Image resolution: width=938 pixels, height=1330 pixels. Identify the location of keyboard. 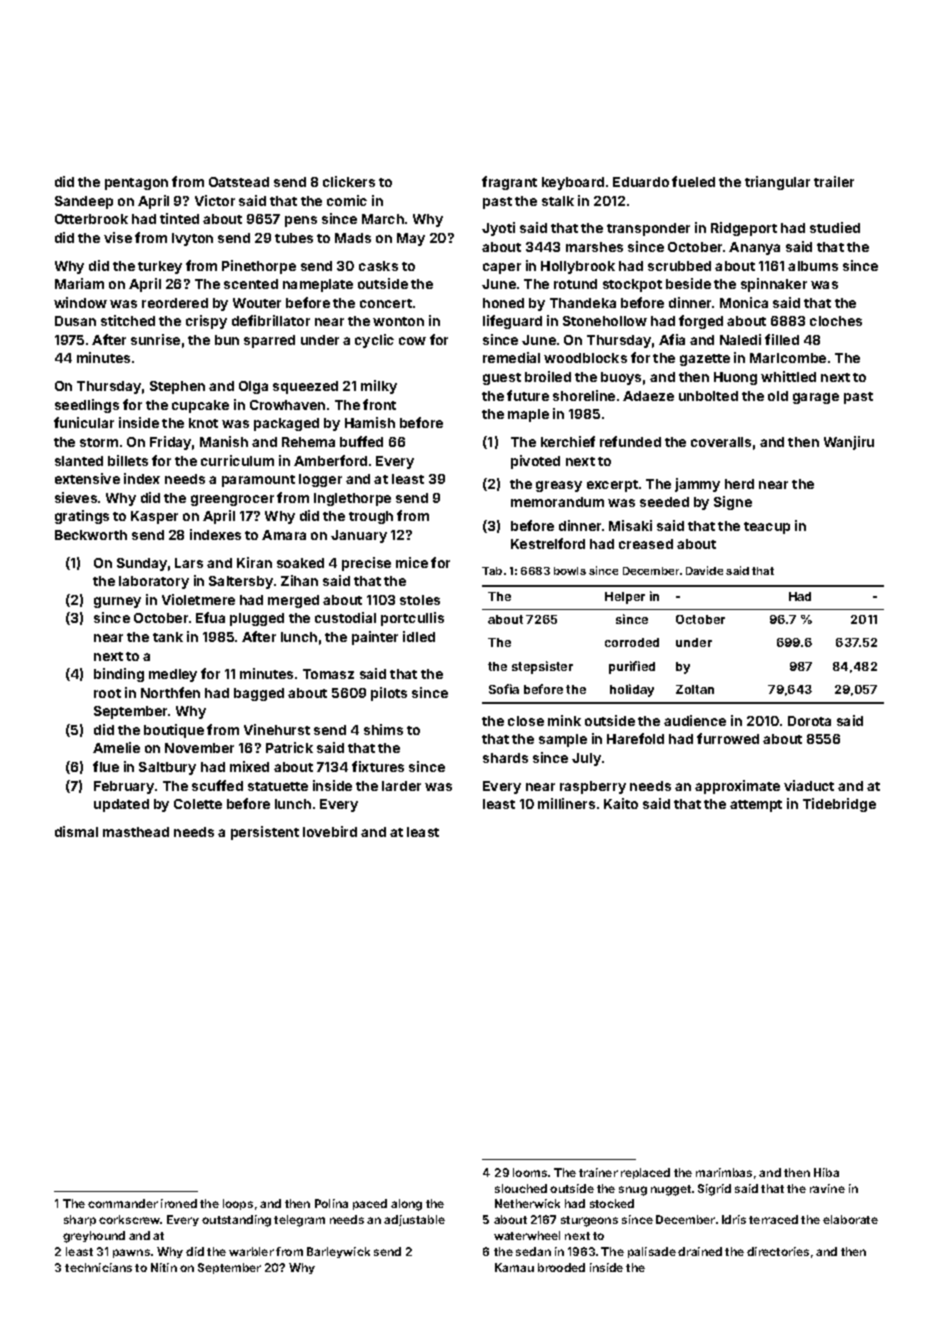
(573, 183).
